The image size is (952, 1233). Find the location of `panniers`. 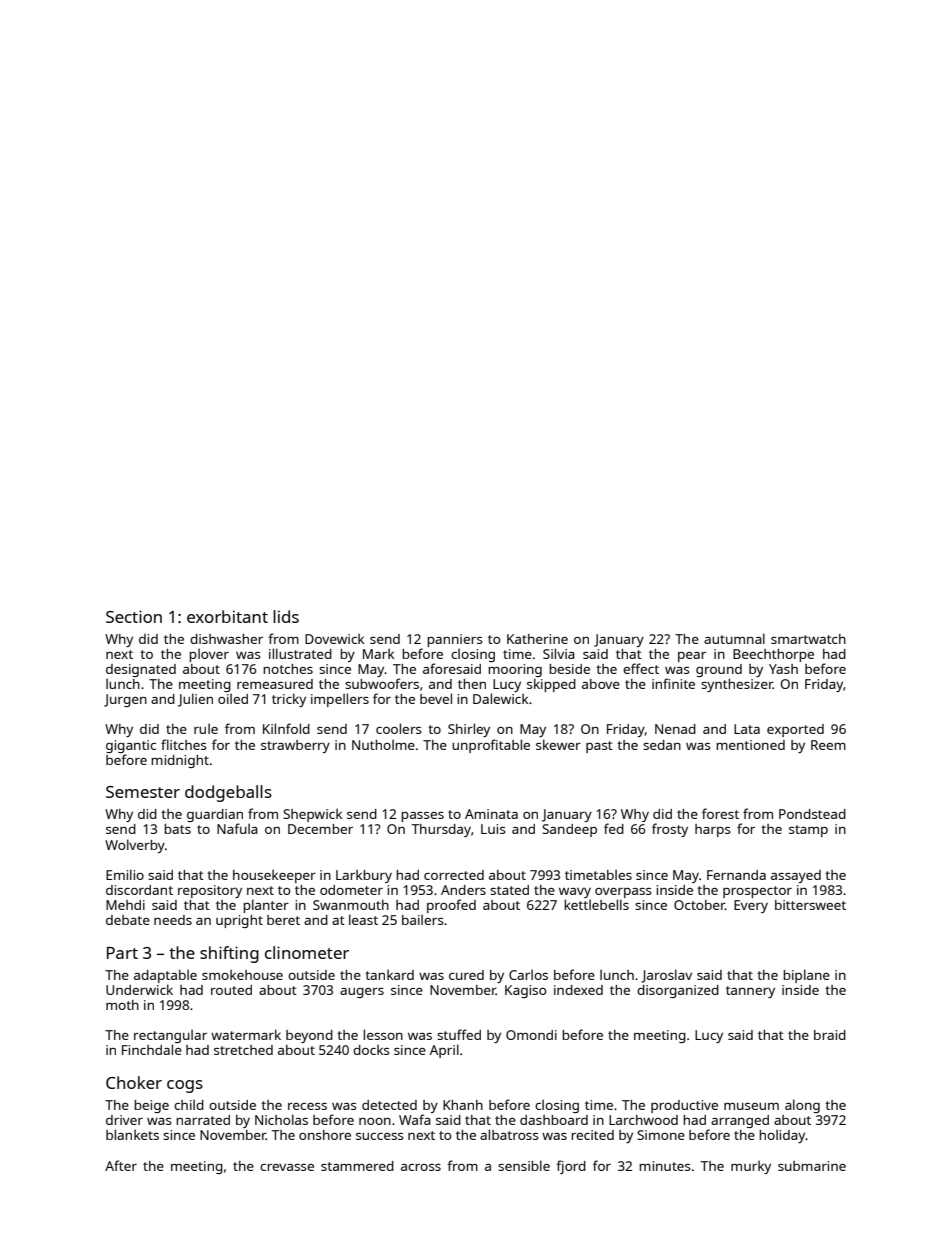

panniers is located at coordinates (454, 640).
